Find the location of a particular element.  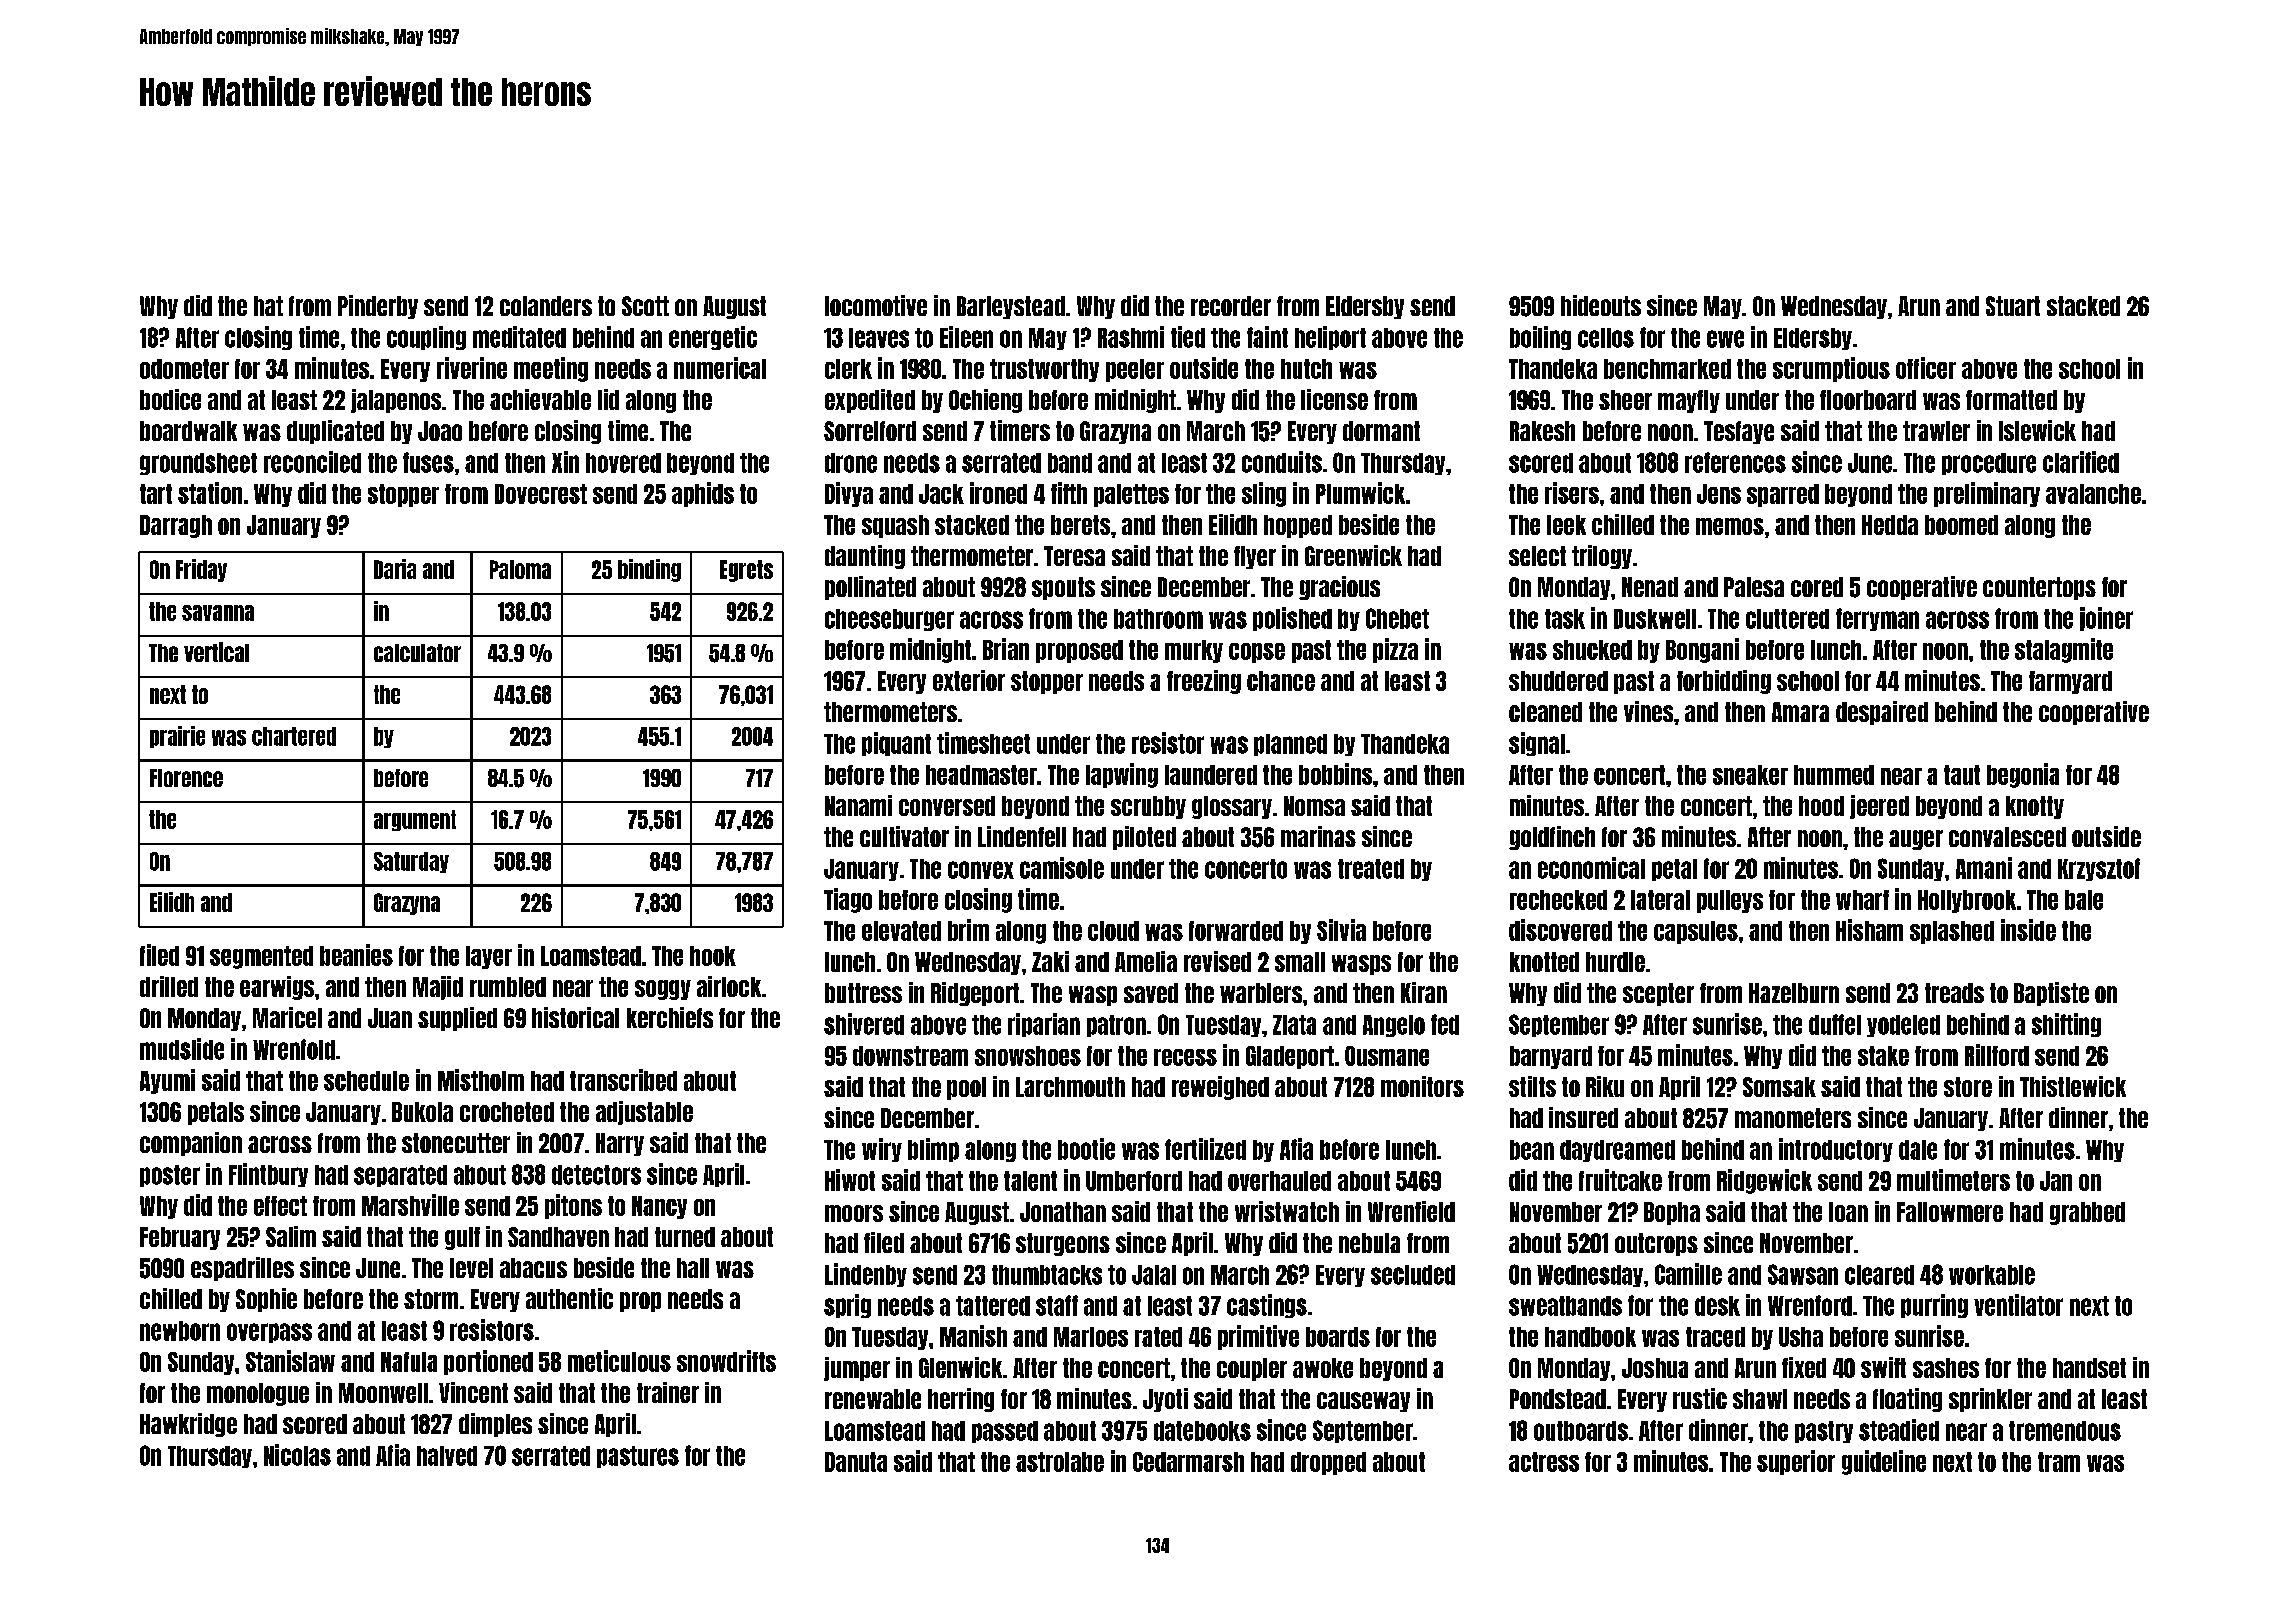

prairie is located at coordinates (177, 737).
